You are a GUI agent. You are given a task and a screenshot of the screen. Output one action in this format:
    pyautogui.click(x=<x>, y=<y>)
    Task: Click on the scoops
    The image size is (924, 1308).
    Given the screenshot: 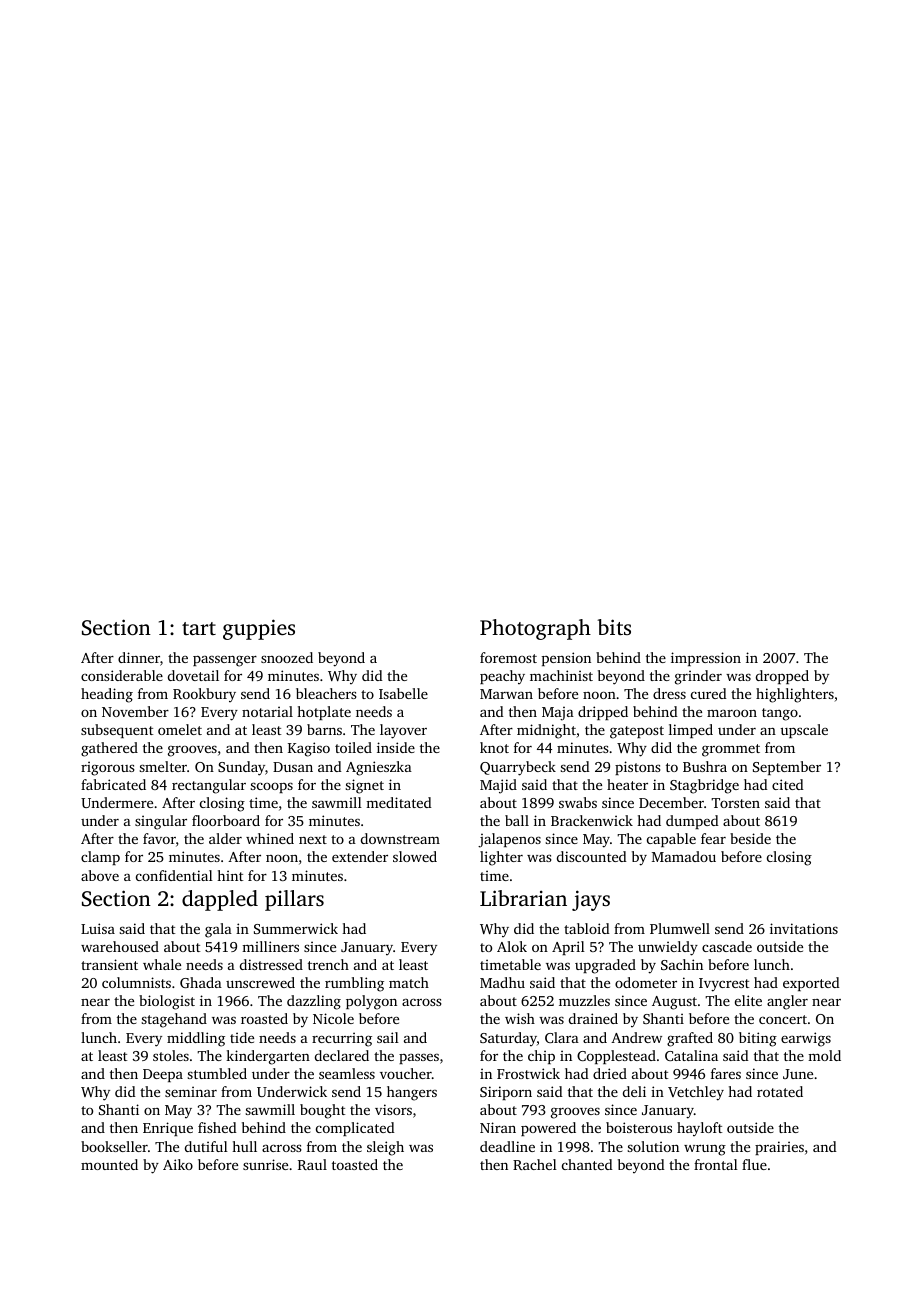 What is the action you would take?
    pyautogui.click(x=271, y=787)
